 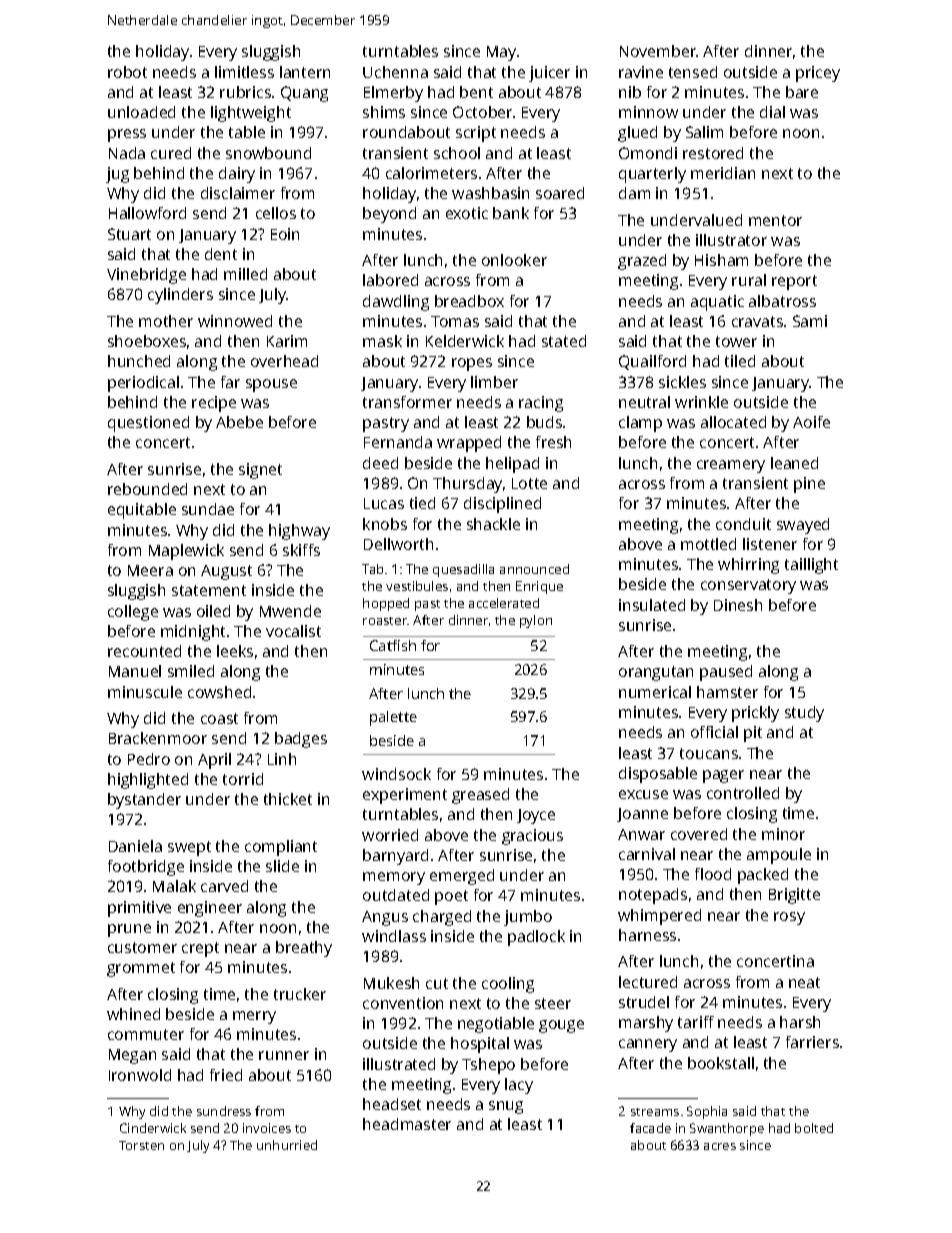 I want to click on washbasin, so click(x=490, y=193).
